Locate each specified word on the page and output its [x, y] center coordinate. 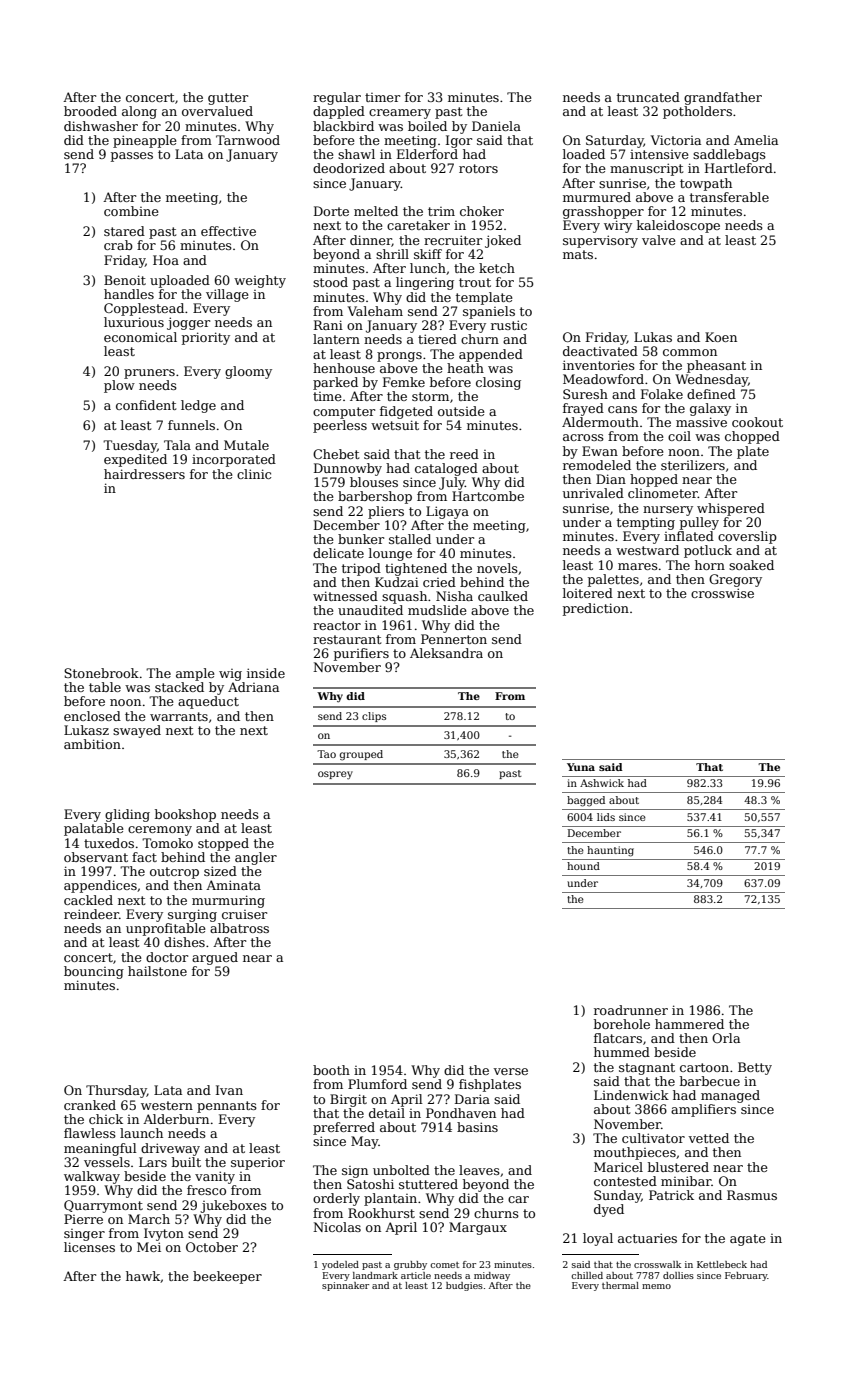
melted [376, 211]
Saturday [615, 141]
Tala [177, 445]
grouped [361, 755]
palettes [613, 580]
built [186, 1162]
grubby [410, 1265]
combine [131, 211]
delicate [338, 553]
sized [220, 871]
